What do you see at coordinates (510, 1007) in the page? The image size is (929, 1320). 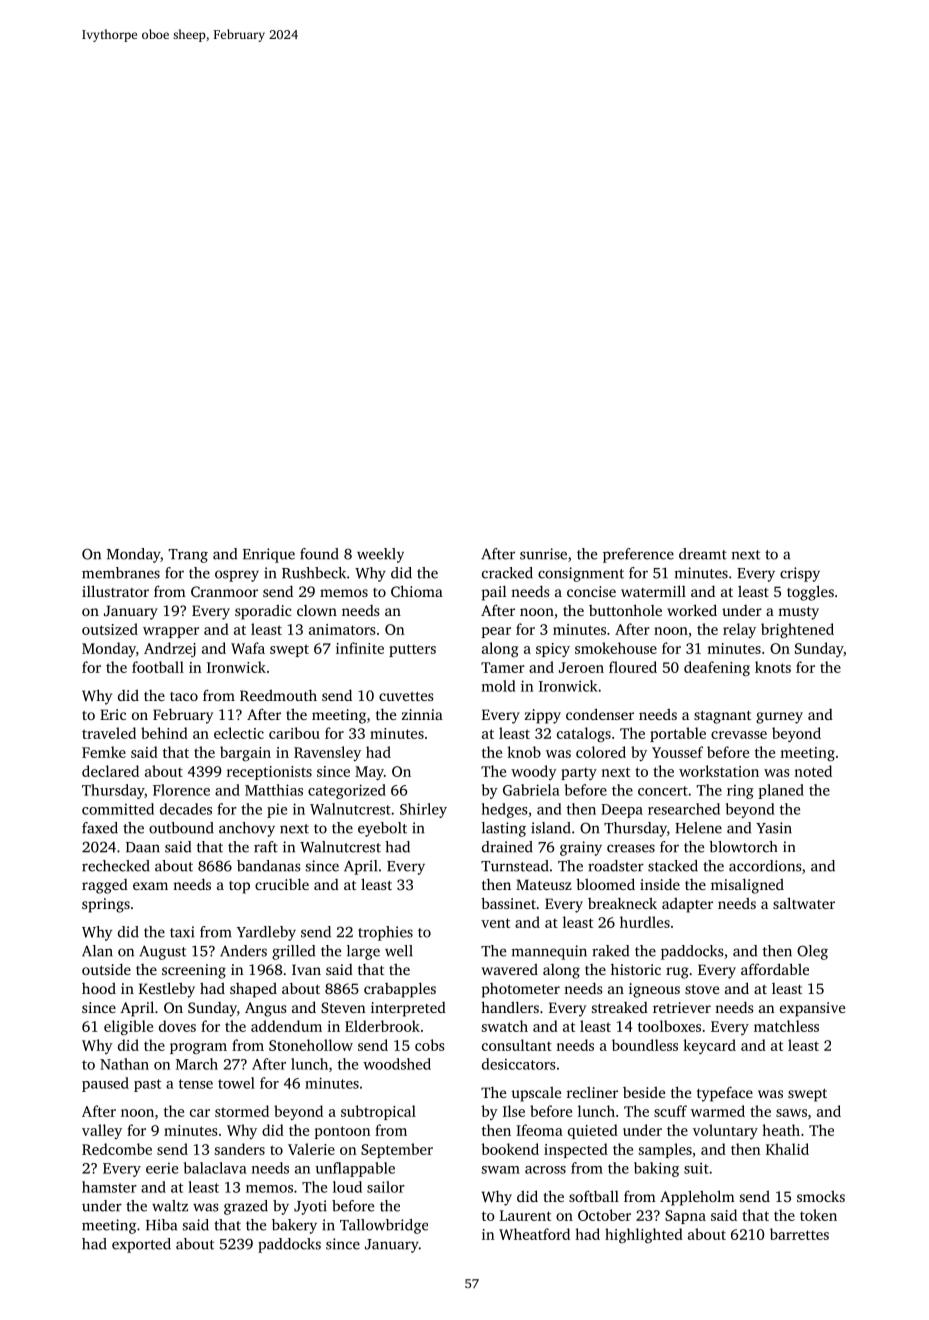 I see `handlers` at bounding box center [510, 1007].
